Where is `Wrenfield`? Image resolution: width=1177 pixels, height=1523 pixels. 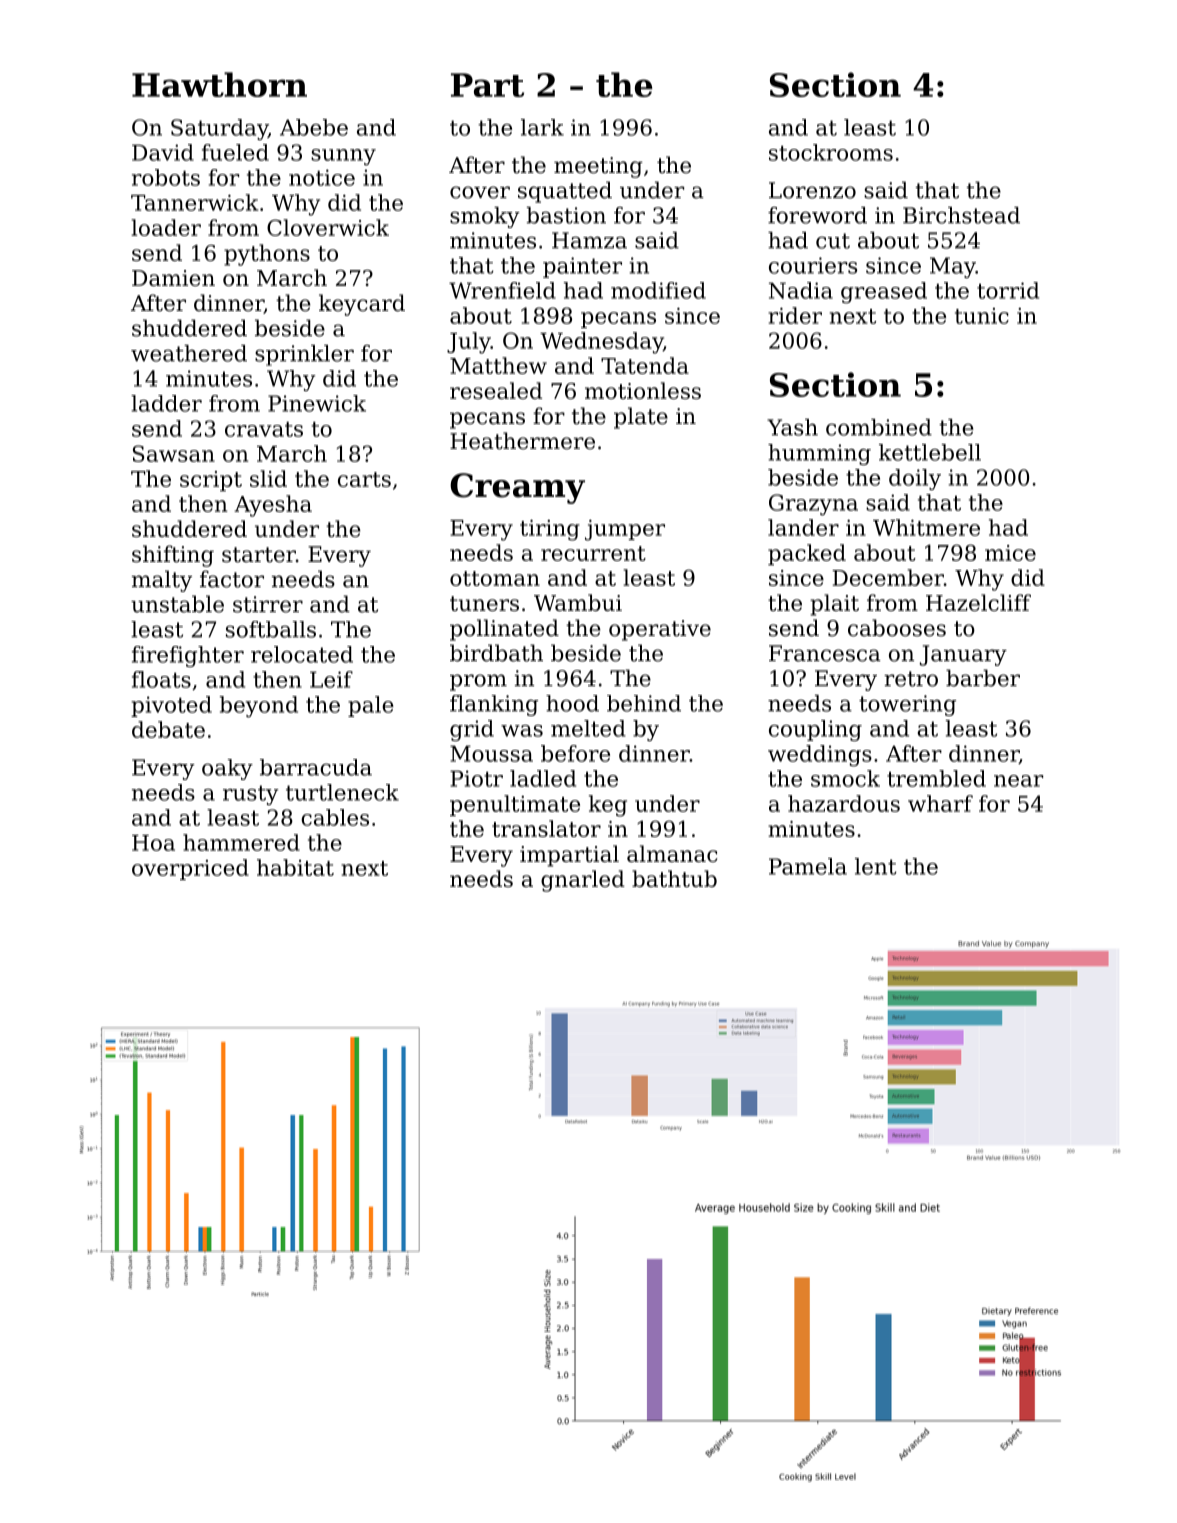
Wrenfield is located at coordinates (502, 290).
